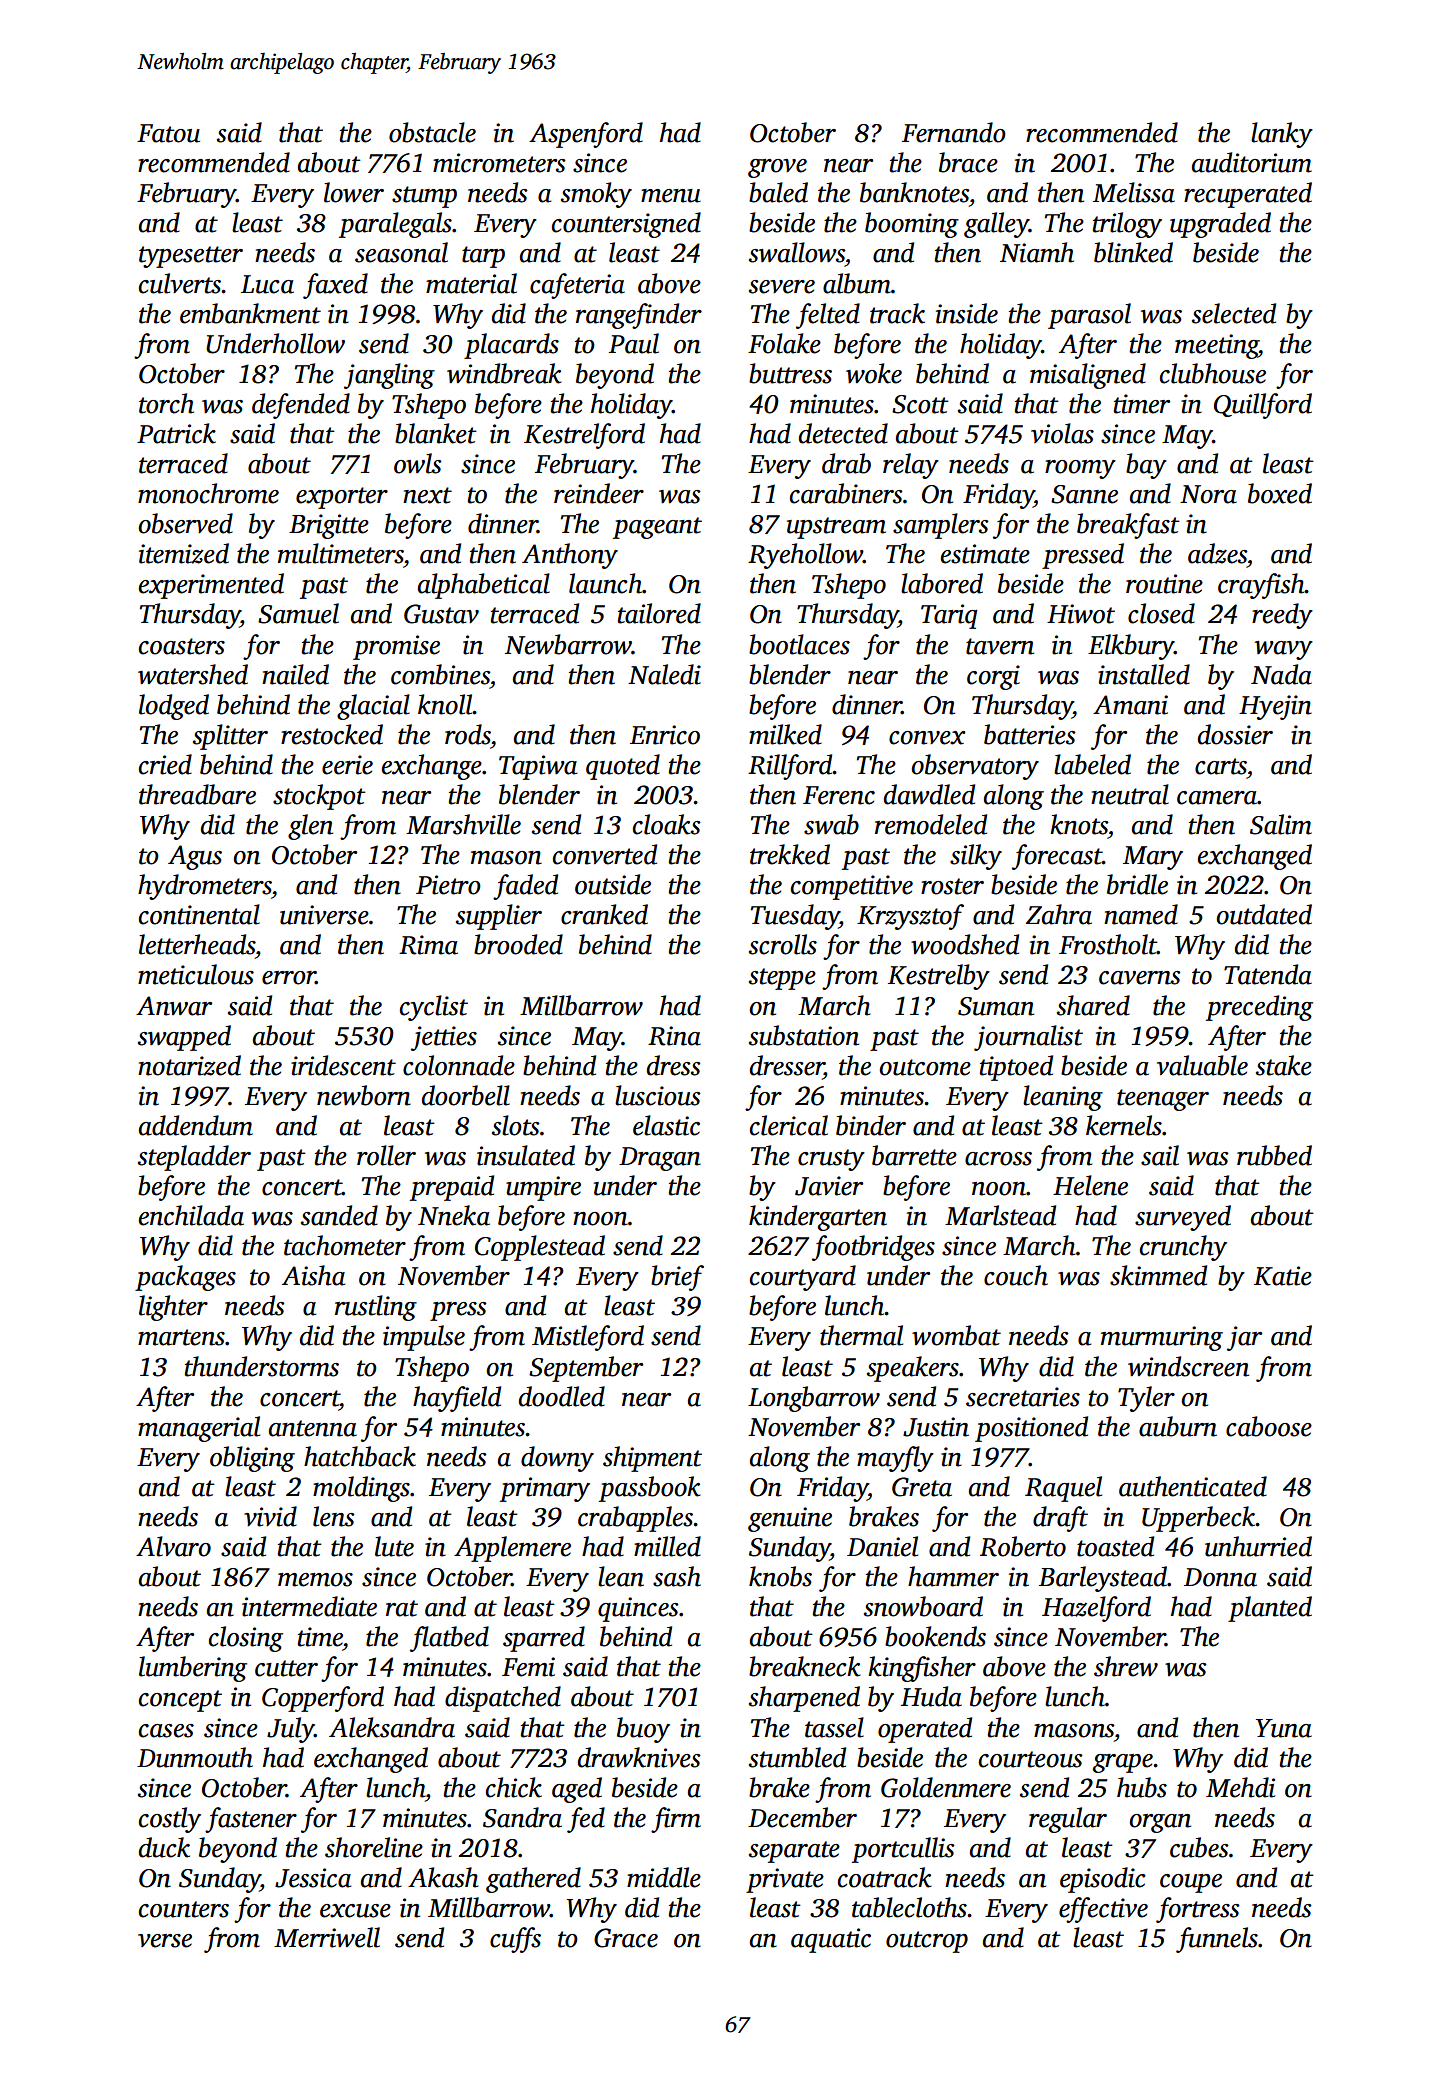 Image resolution: width=1450 pixels, height=2100 pixels. I want to click on aquatic, so click(831, 1940).
